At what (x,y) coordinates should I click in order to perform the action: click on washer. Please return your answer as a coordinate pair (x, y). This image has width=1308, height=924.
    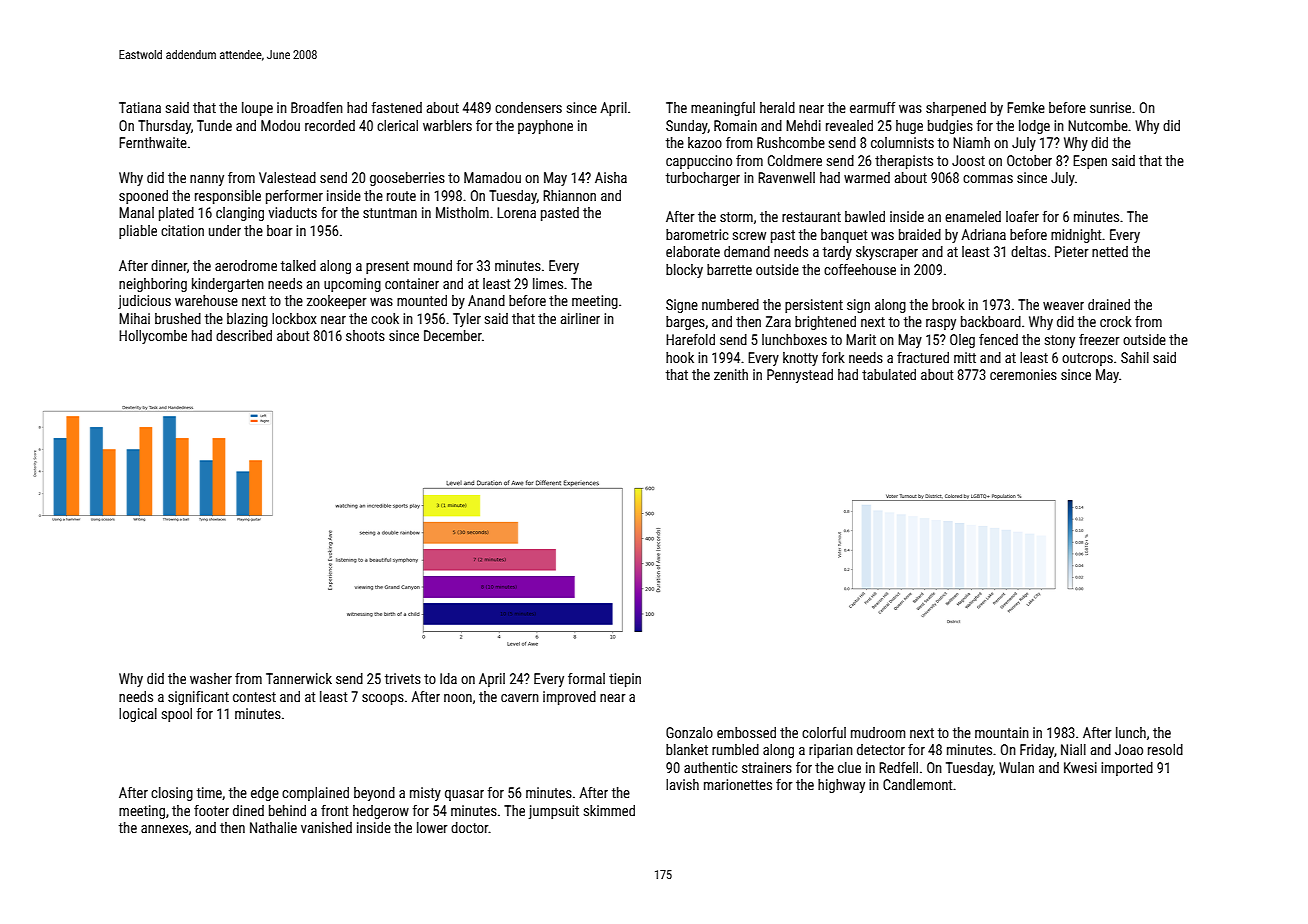
    Looking at the image, I should click on (211, 678).
